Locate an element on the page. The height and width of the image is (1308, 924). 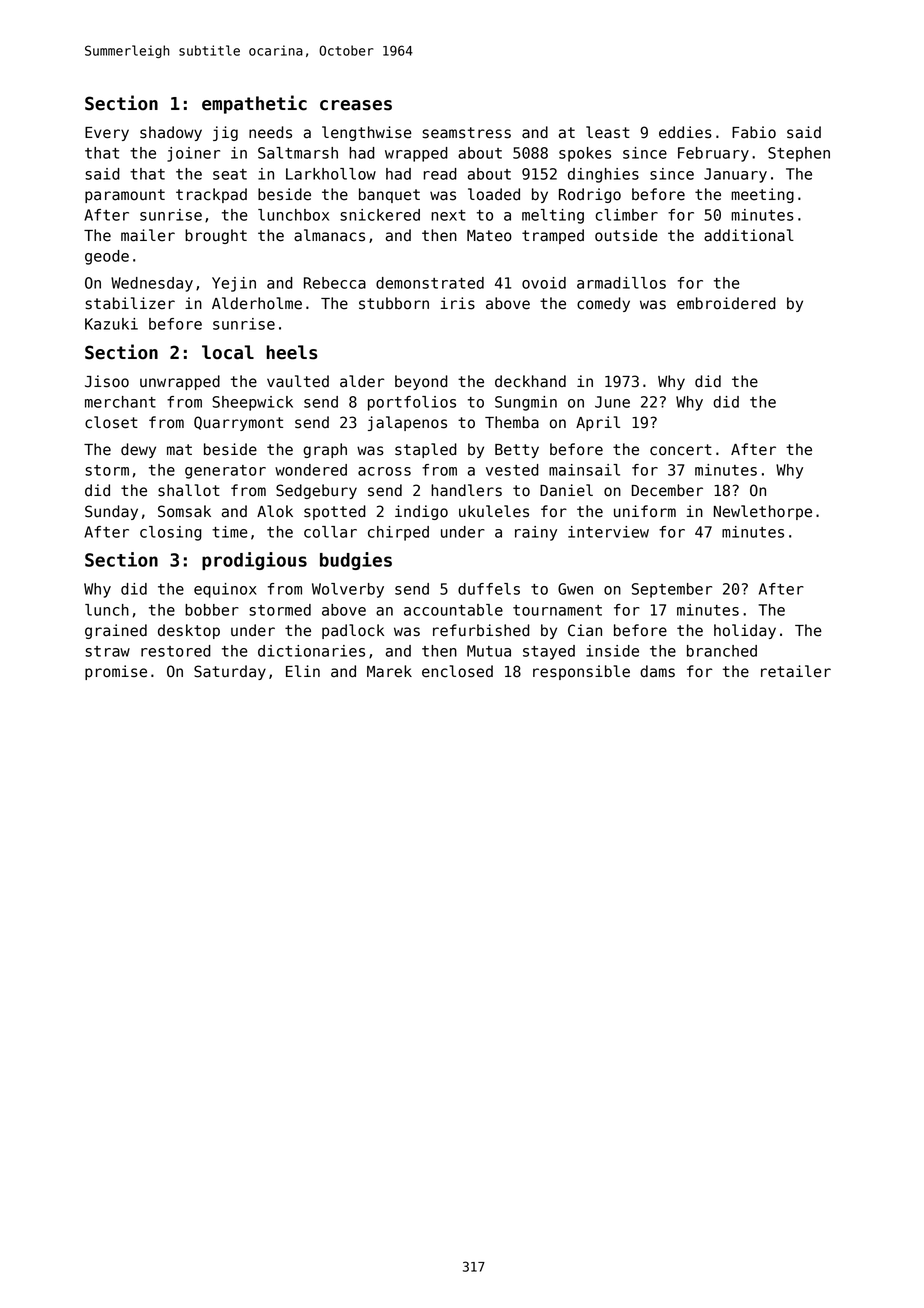
creases is located at coordinates (356, 105).
